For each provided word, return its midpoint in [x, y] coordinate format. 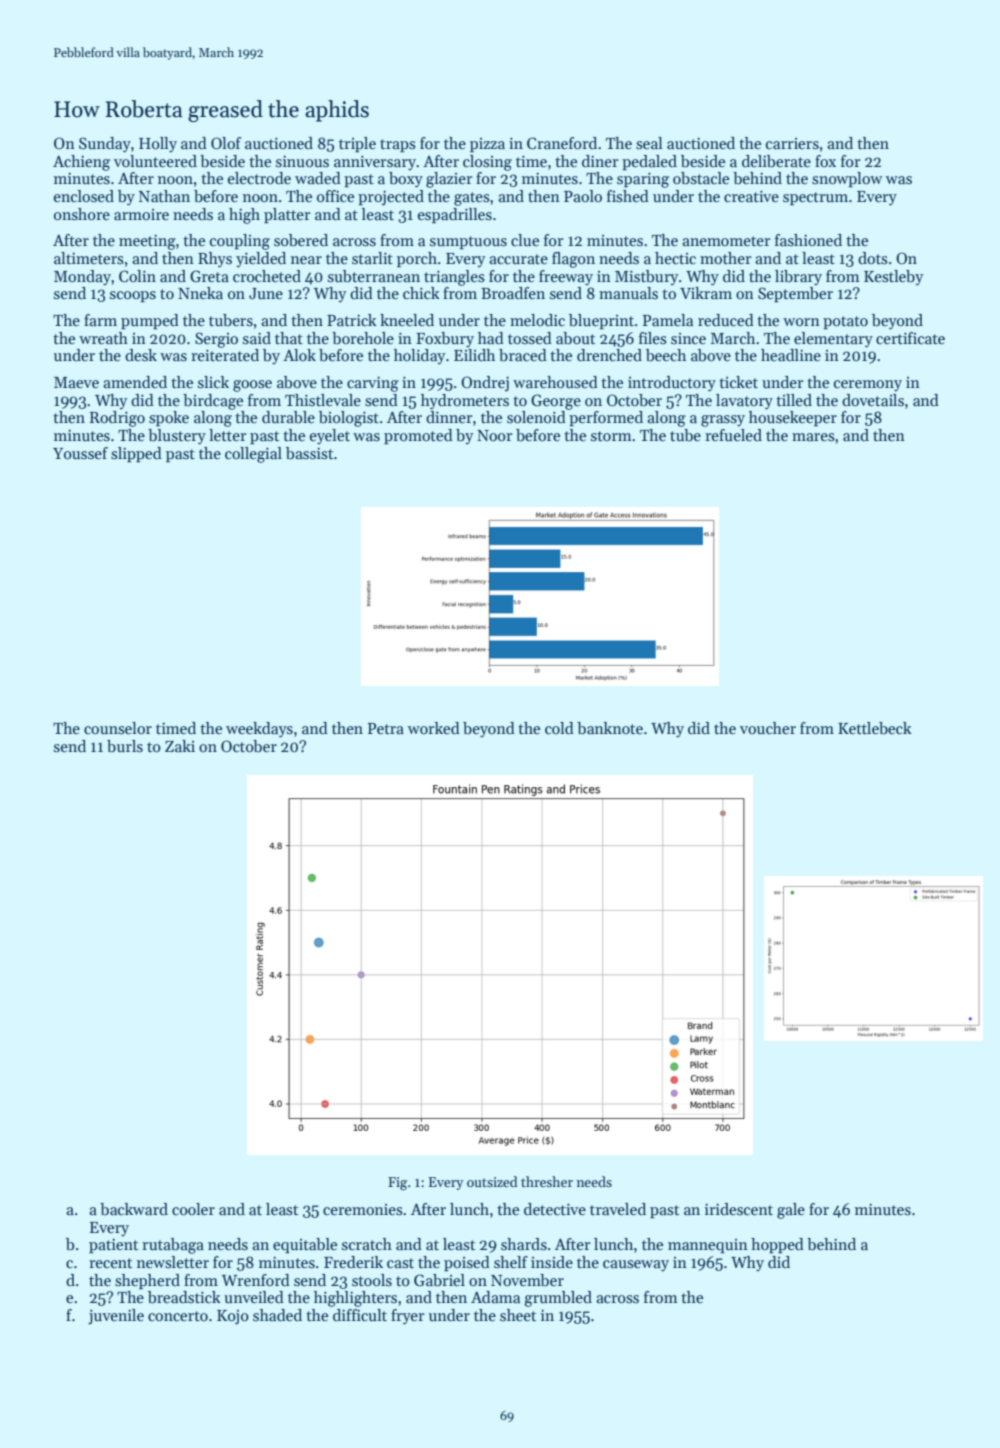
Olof [226, 143]
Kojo [233, 1317]
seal [649, 143]
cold [559, 728]
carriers [792, 143]
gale [791, 1211]
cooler [193, 1209]
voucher [768, 728]
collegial [253, 455]
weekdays [259, 730]
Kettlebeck [875, 728]
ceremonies [363, 1210]
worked [434, 728]
